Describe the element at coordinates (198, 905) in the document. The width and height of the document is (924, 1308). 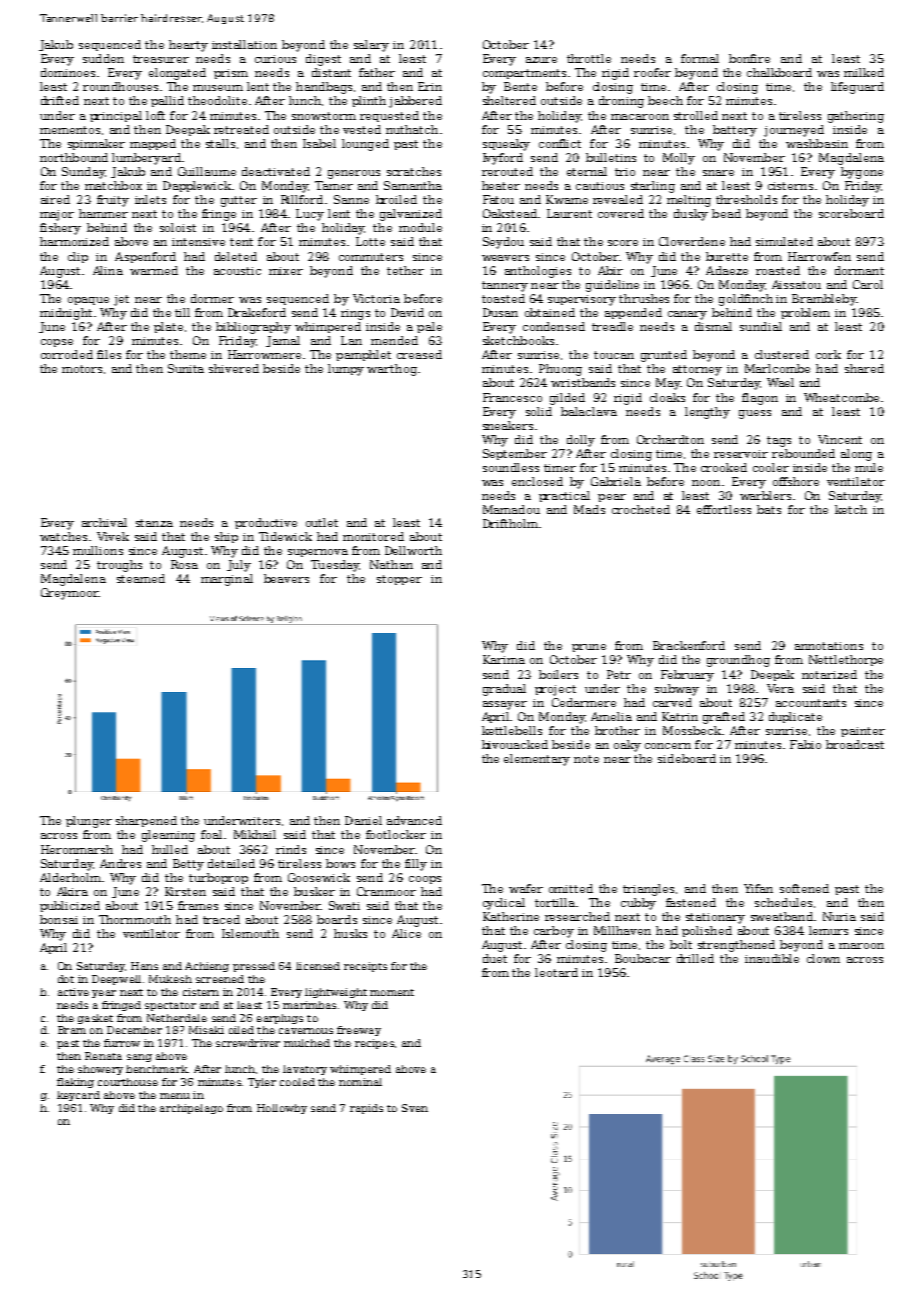
I see `frames` at that location.
